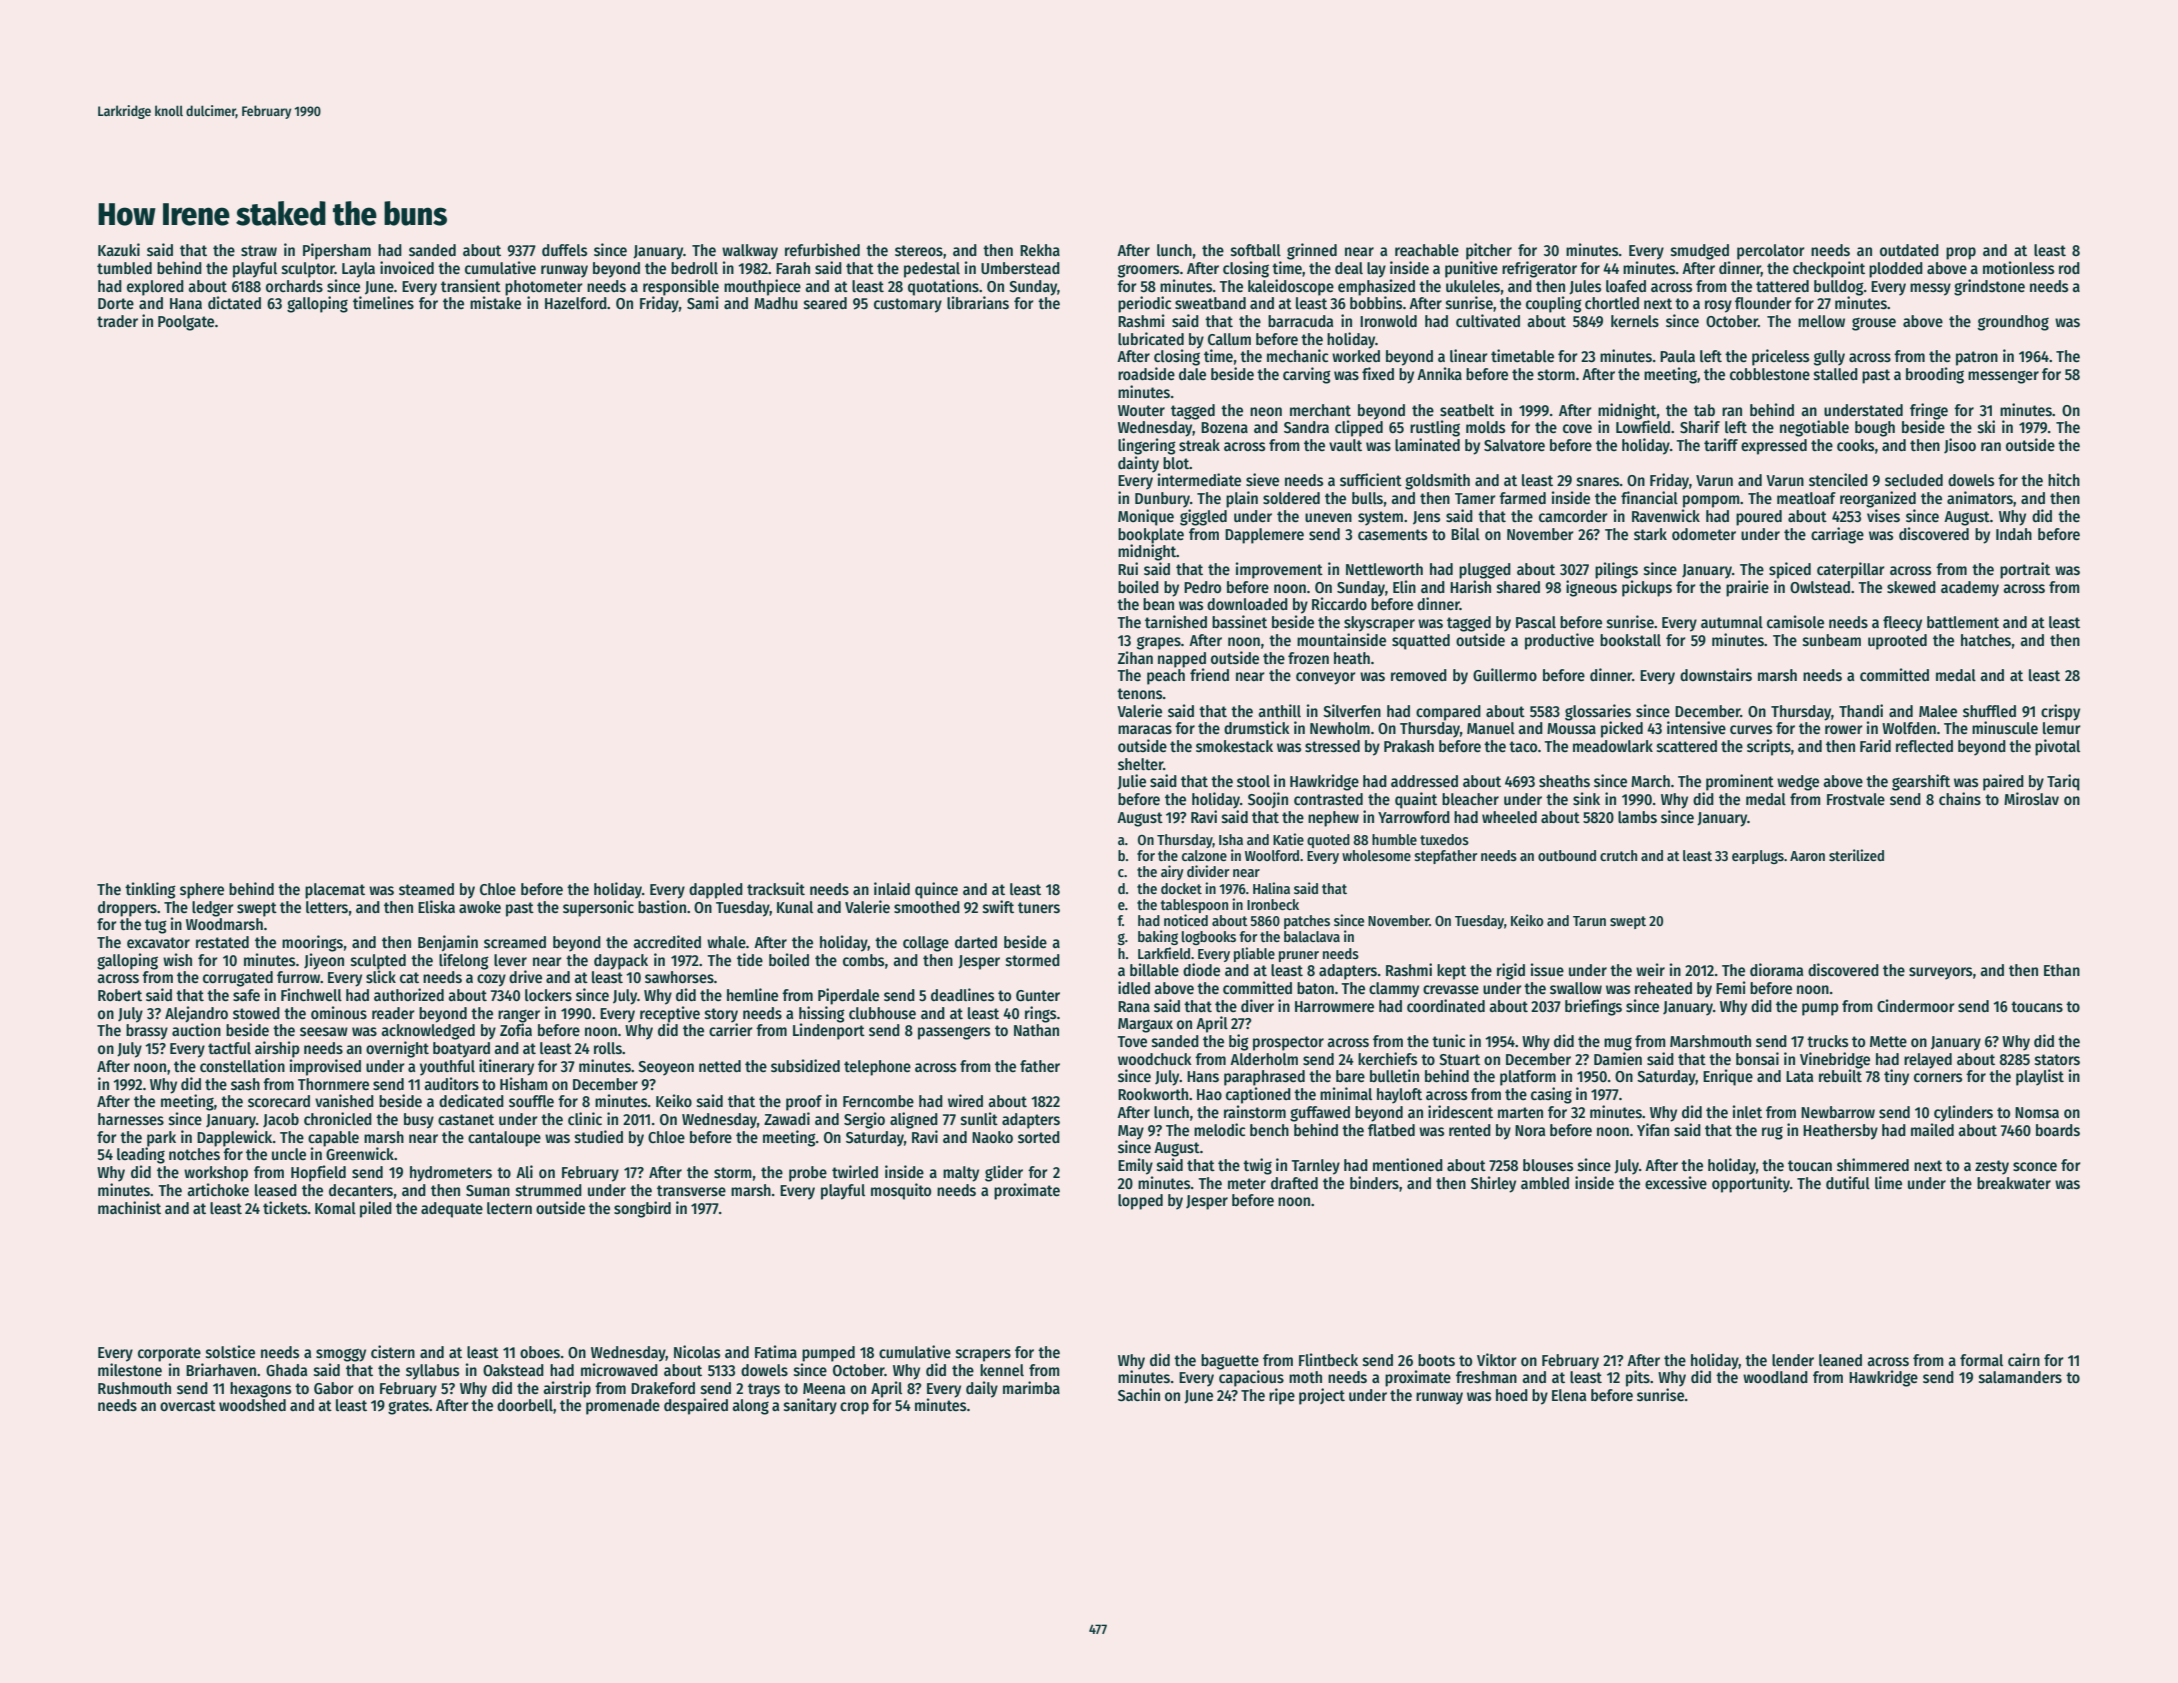 The height and width of the document is (1683, 2178). I want to click on baguette, so click(1230, 1362).
